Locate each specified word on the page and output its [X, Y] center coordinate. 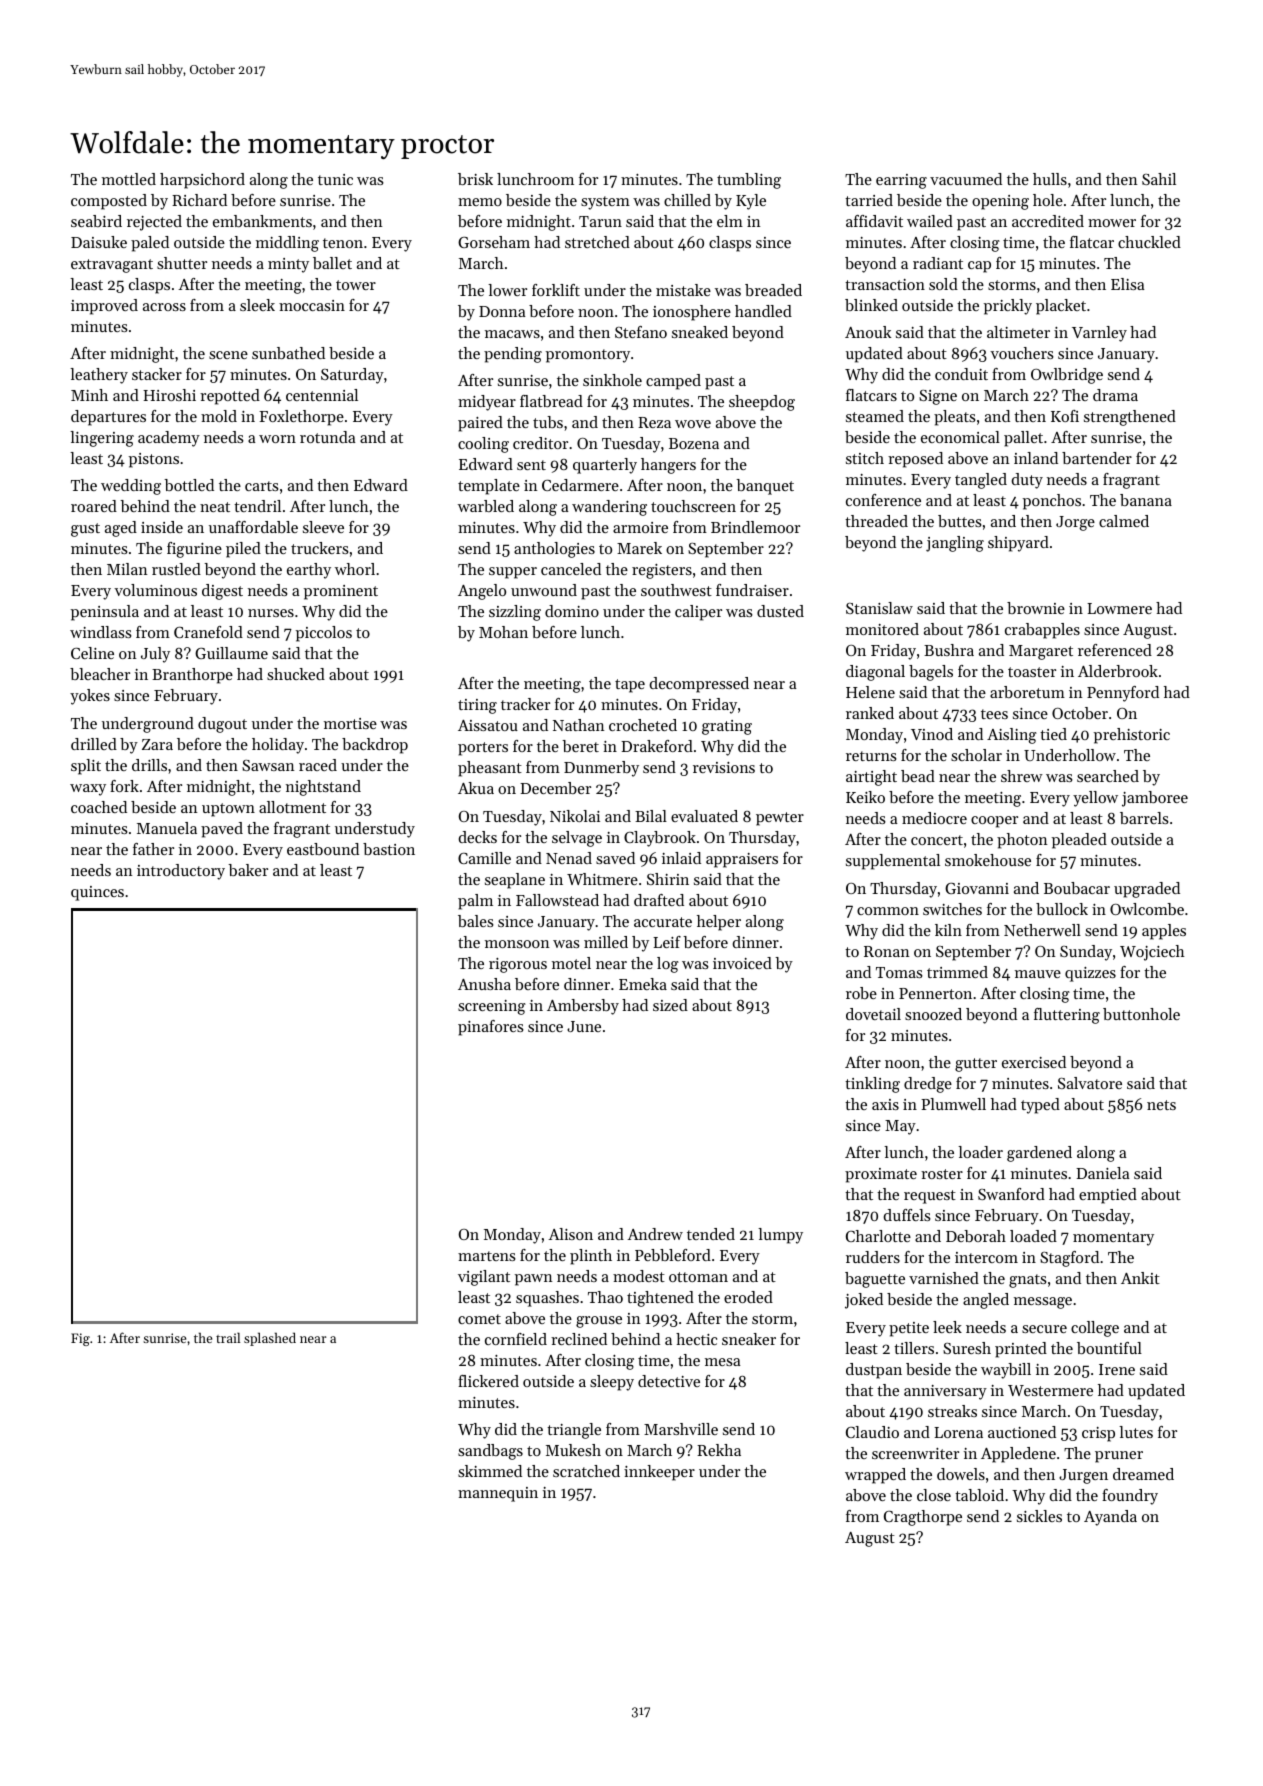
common [888, 911]
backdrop [375, 746]
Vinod [932, 734]
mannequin [498, 1494]
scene [228, 355]
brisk [475, 179]
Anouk [868, 332]
